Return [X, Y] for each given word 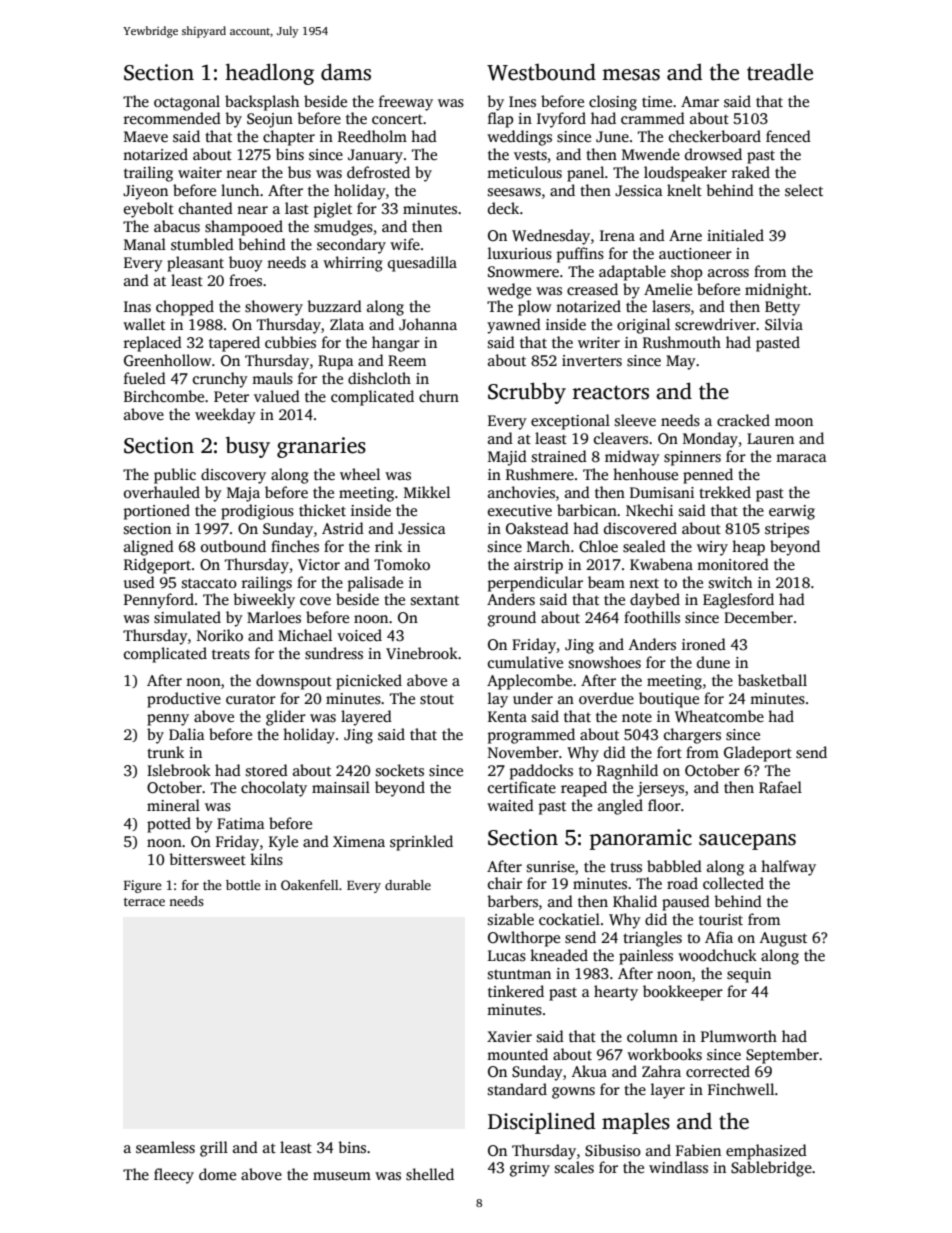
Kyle [283, 843]
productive [184, 700]
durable [408, 885]
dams [346, 72]
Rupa [336, 362]
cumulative [525, 662]
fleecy [174, 1176]
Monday [710, 440]
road [682, 883]
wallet [144, 324]
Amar [700, 101]
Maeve [146, 136]
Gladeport [758, 754]
